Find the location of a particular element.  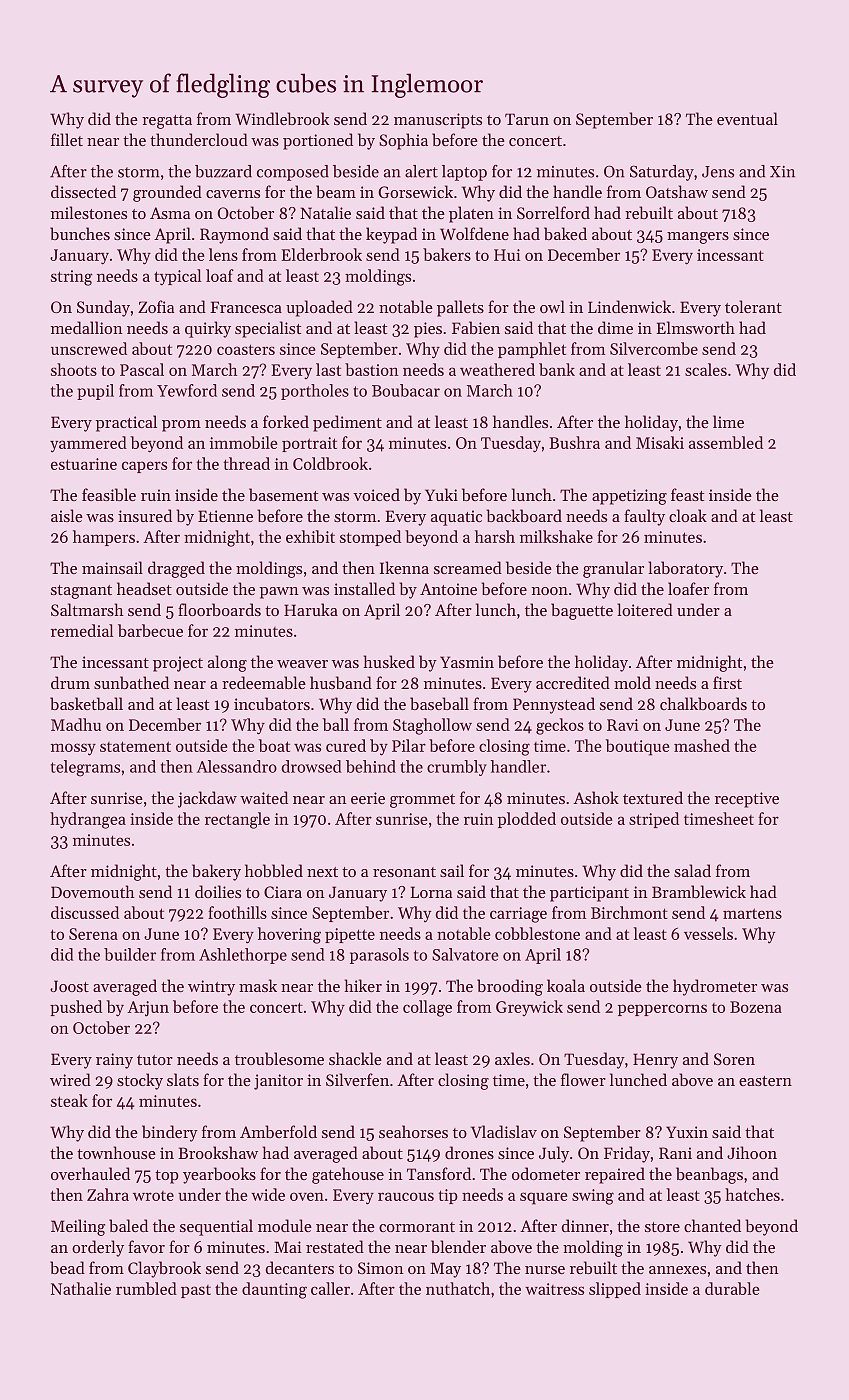

rectangle is located at coordinates (237, 820).
